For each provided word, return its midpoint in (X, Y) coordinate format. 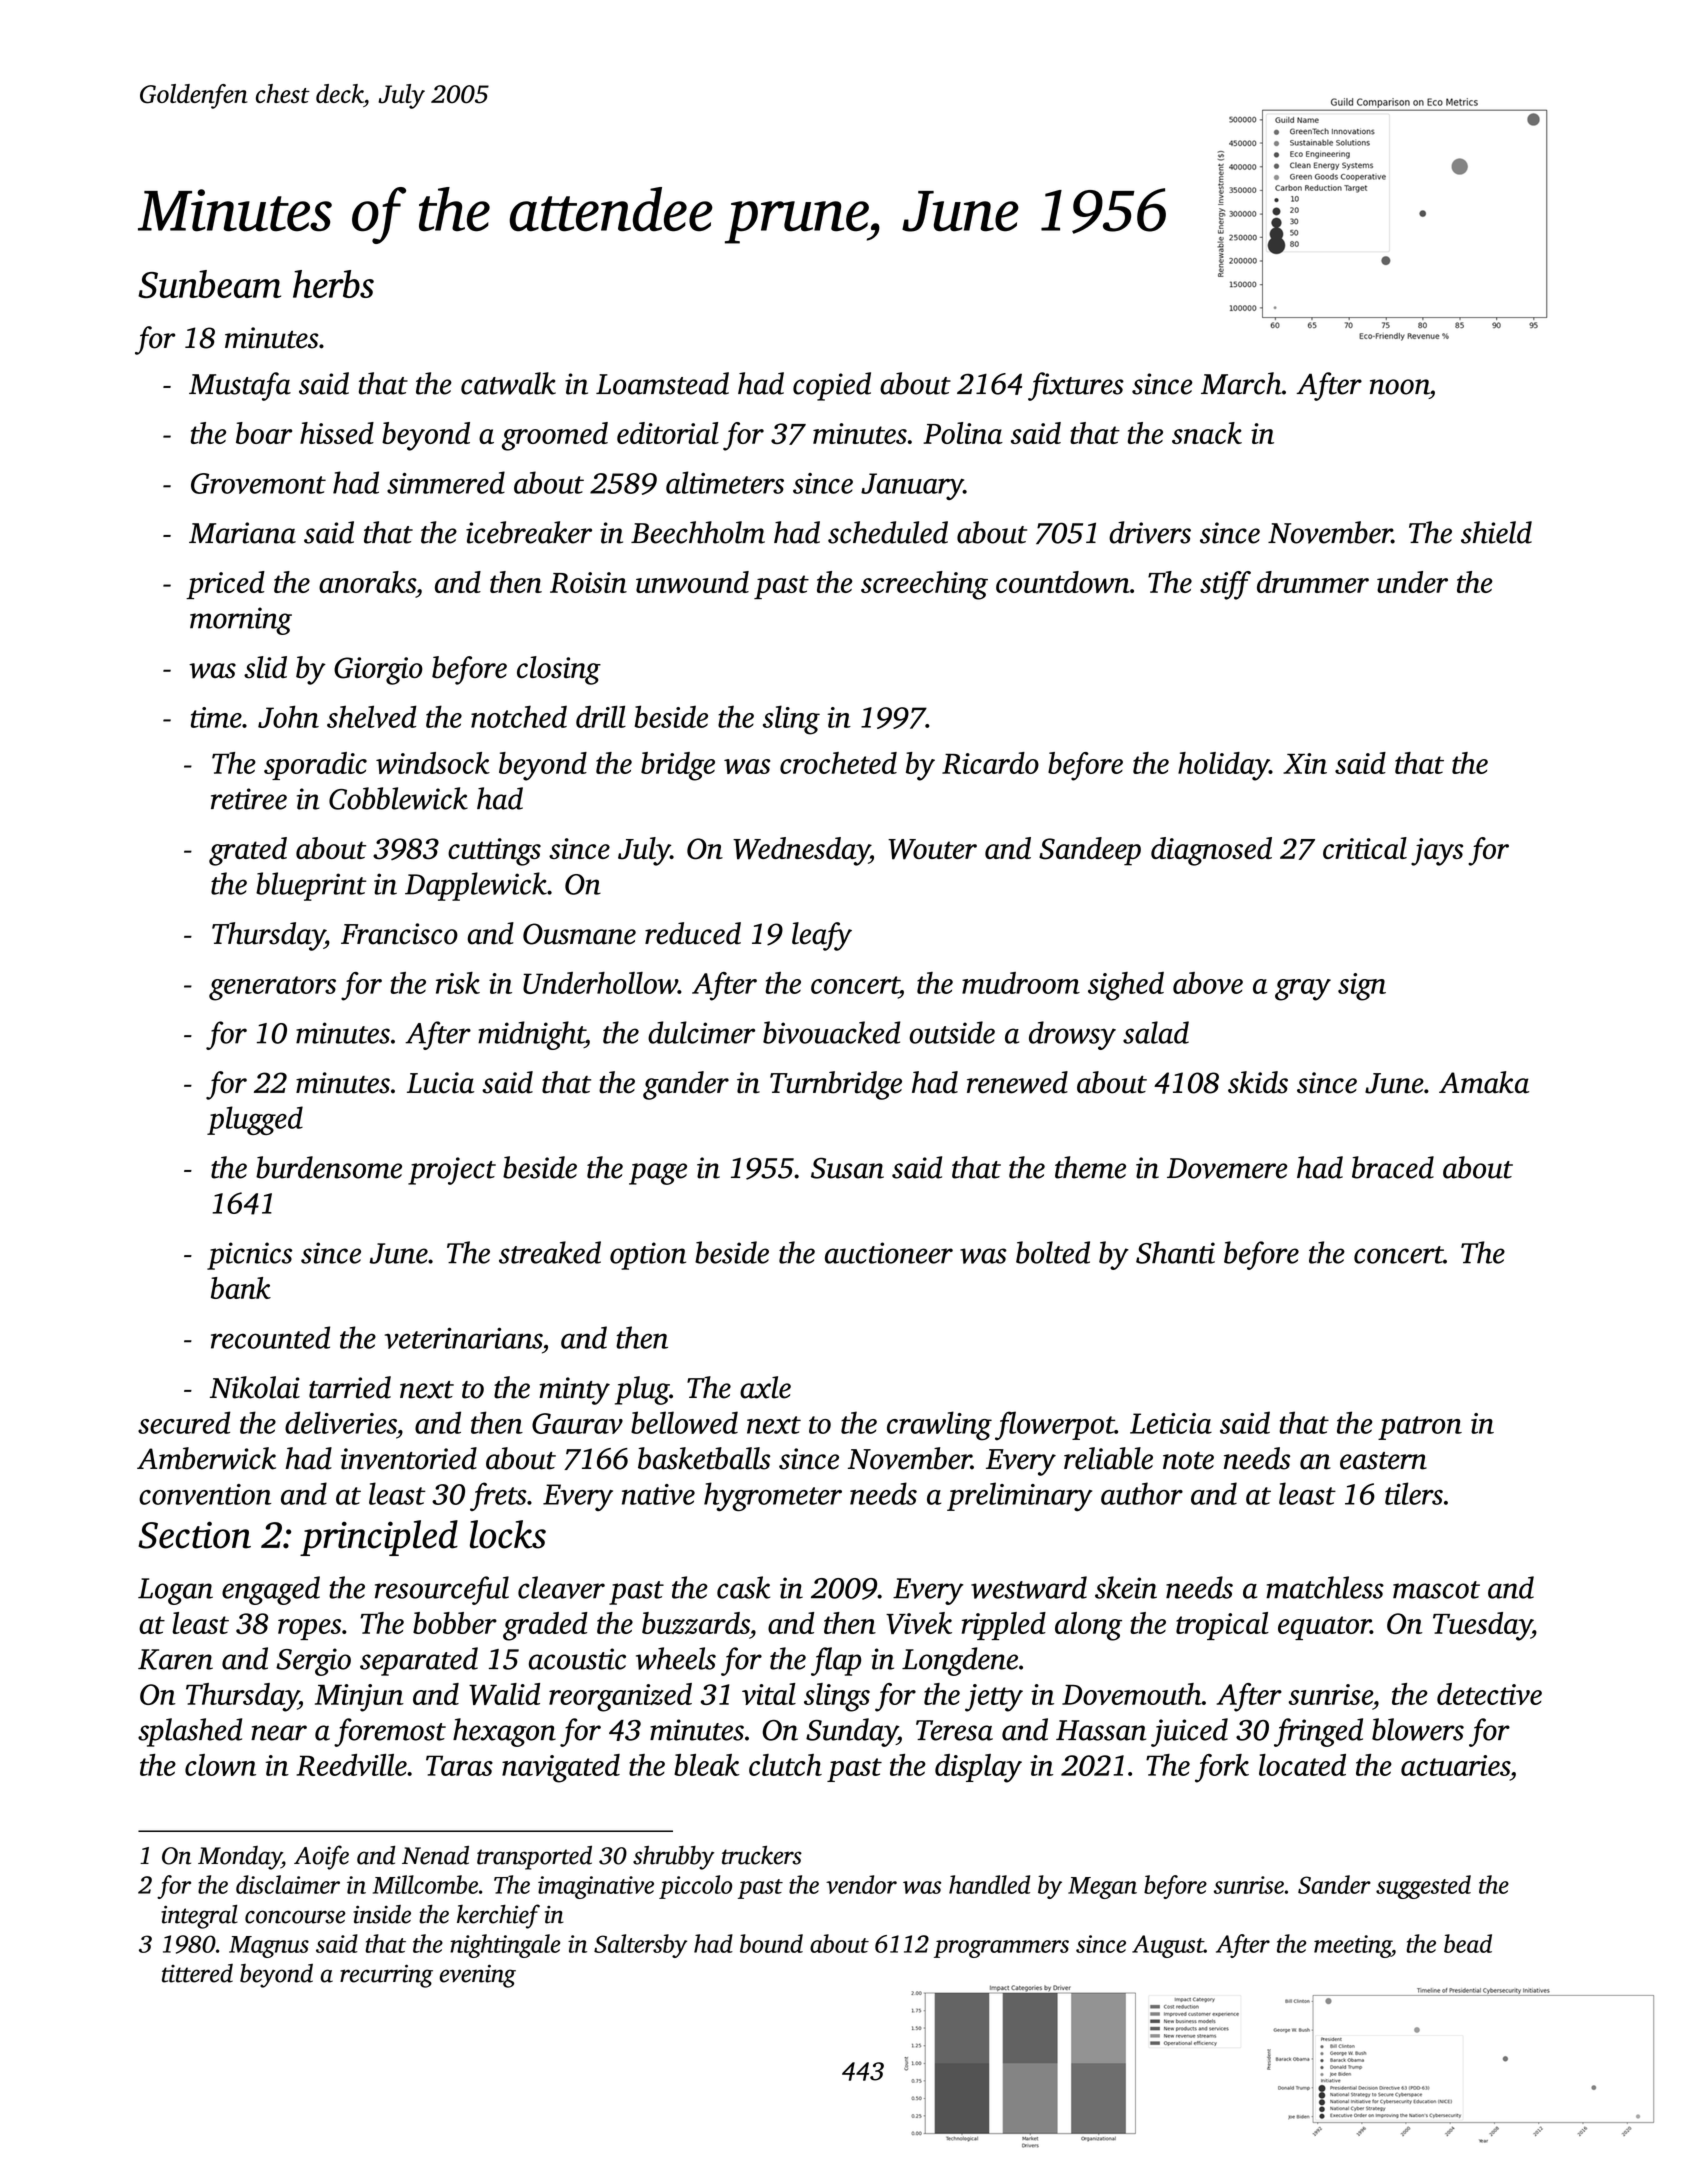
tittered (197, 1973)
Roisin (588, 582)
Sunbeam (209, 284)
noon (1399, 387)
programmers (1001, 1949)
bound (771, 1943)
